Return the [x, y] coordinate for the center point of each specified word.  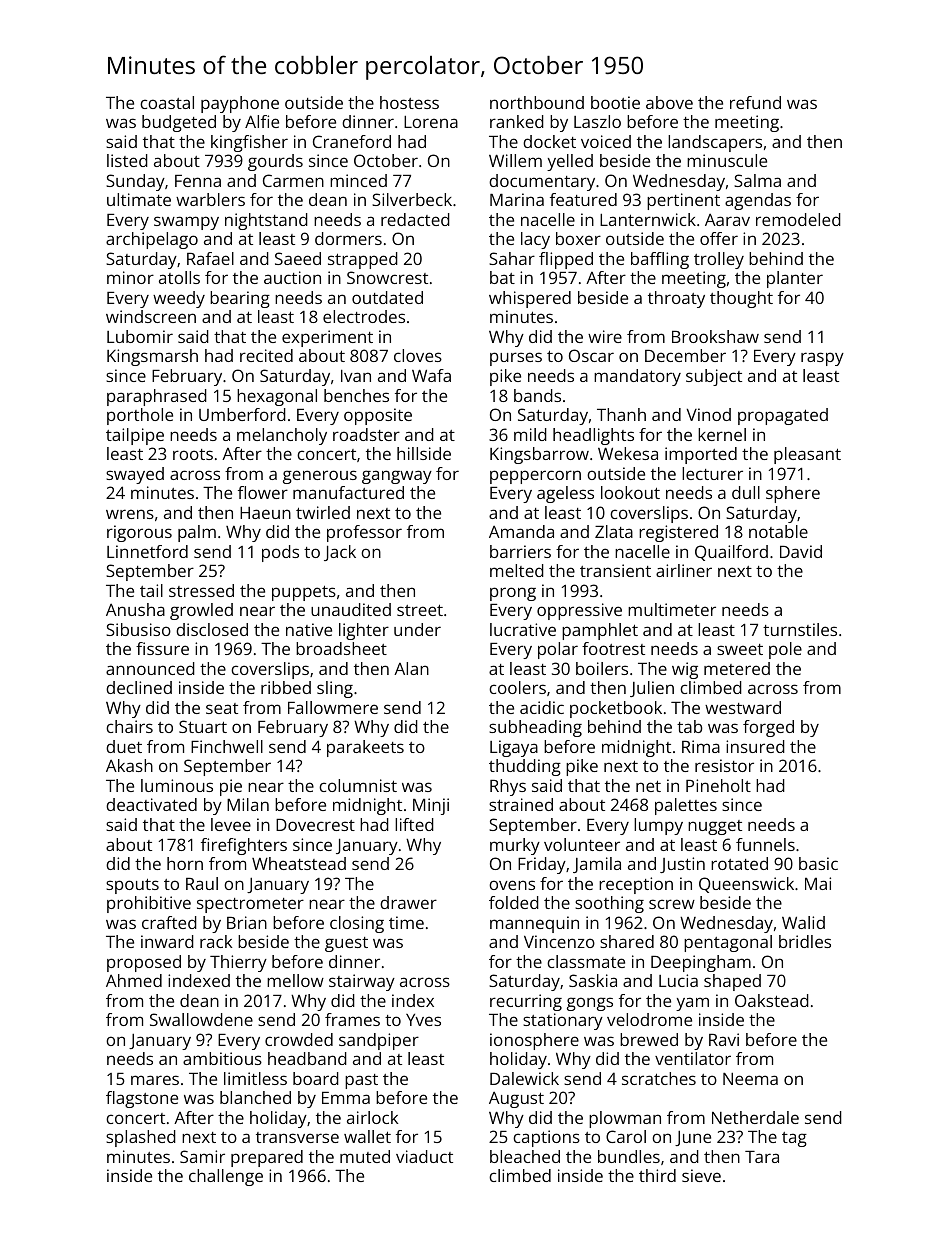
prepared [267, 1158]
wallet [367, 1136]
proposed [144, 963]
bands [537, 395]
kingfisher [249, 143]
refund [755, 102]
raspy [822, 359]
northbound [537, 102]
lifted [414, 824]
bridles [805, 941]
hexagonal [277, 397]
